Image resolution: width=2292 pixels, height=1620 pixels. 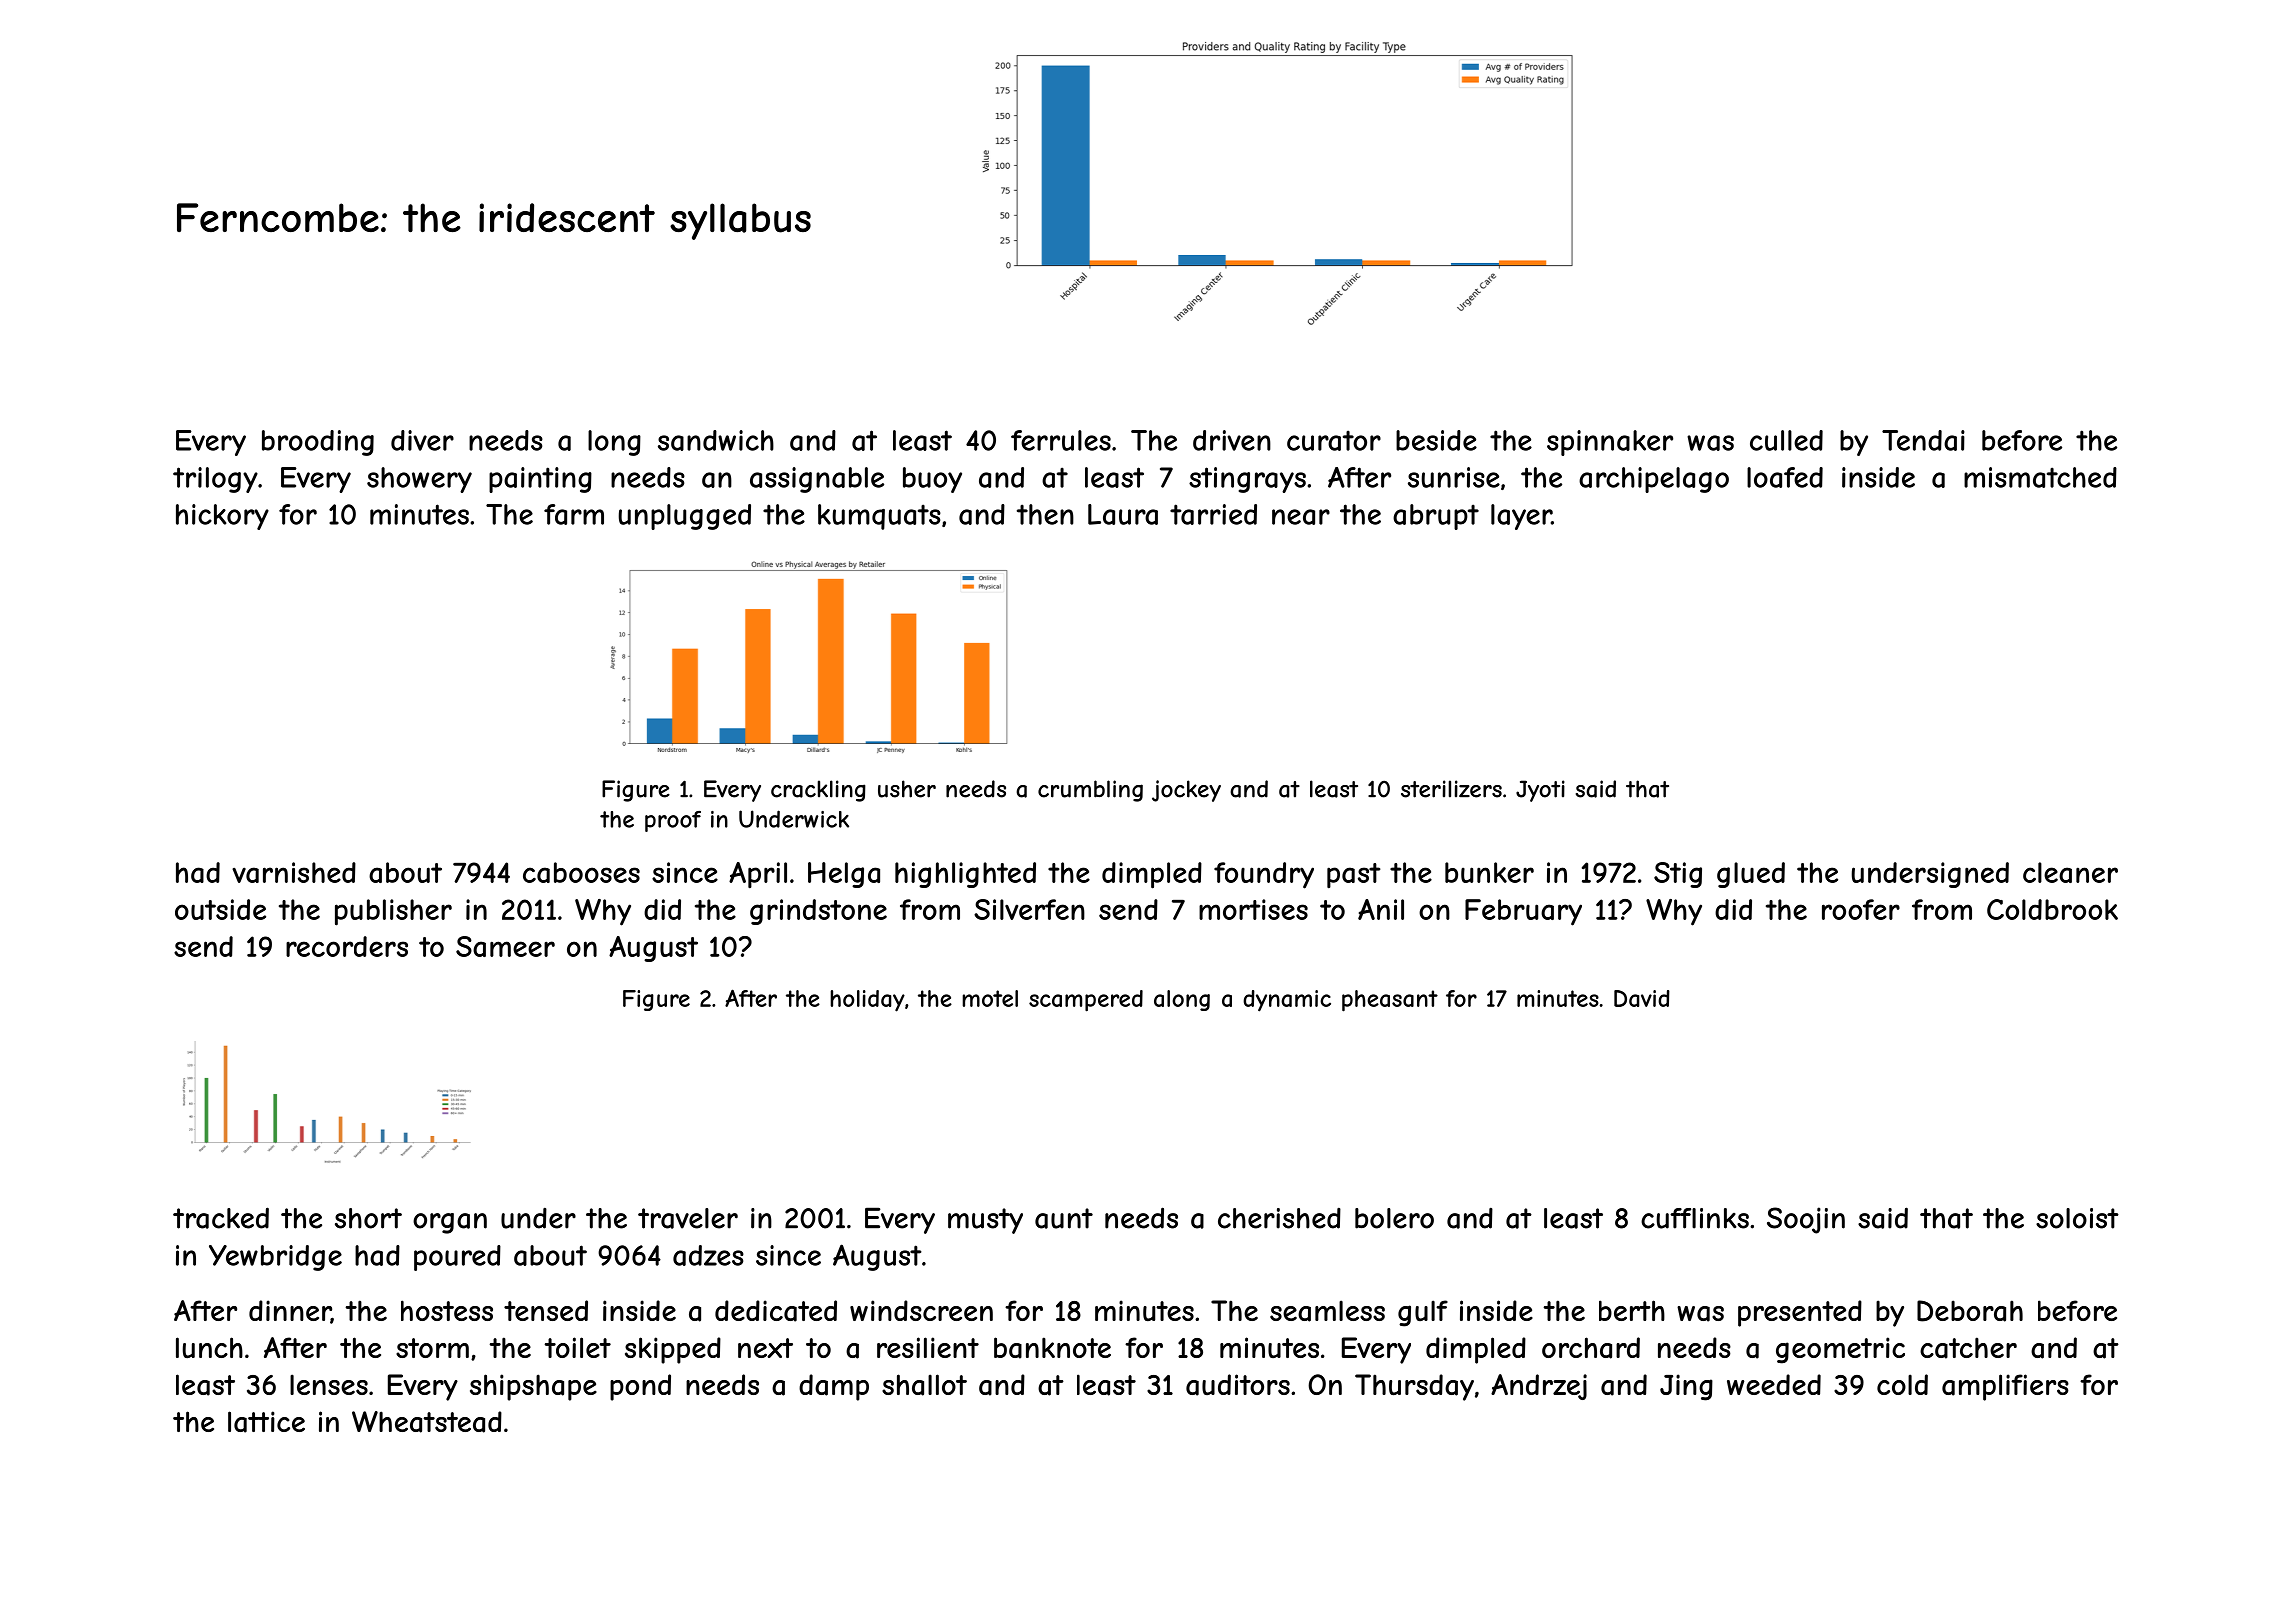 What do you see at coordinates (2040, 477) in the document?
I see `mismatched` at bounding box center [2040, 477].
